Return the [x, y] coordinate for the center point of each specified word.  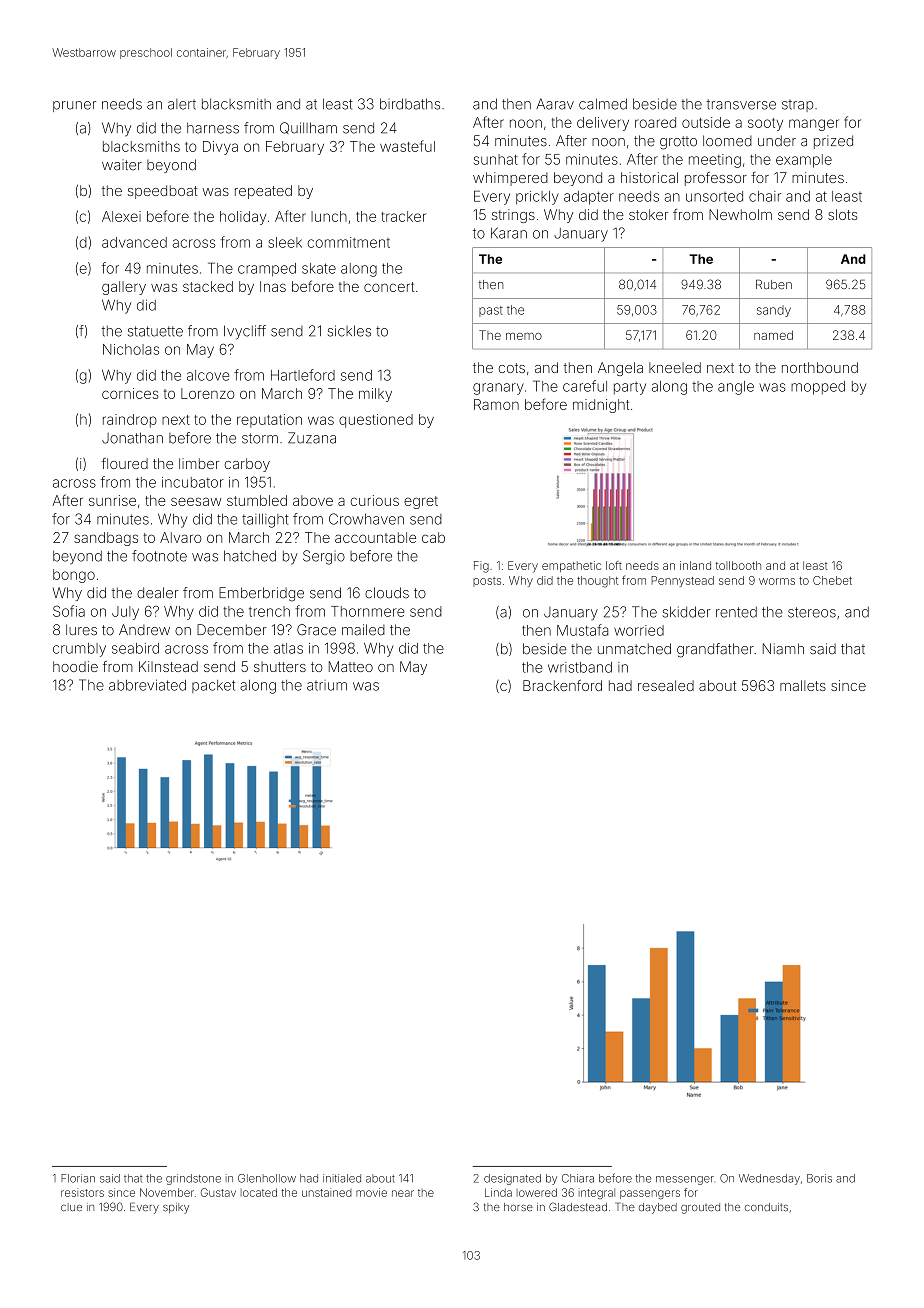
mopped [818, 388]
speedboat [163, 192]
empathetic [571, 566]
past [491, 311]
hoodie [75, 666]
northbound [820, 367]
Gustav [218, 1192]
